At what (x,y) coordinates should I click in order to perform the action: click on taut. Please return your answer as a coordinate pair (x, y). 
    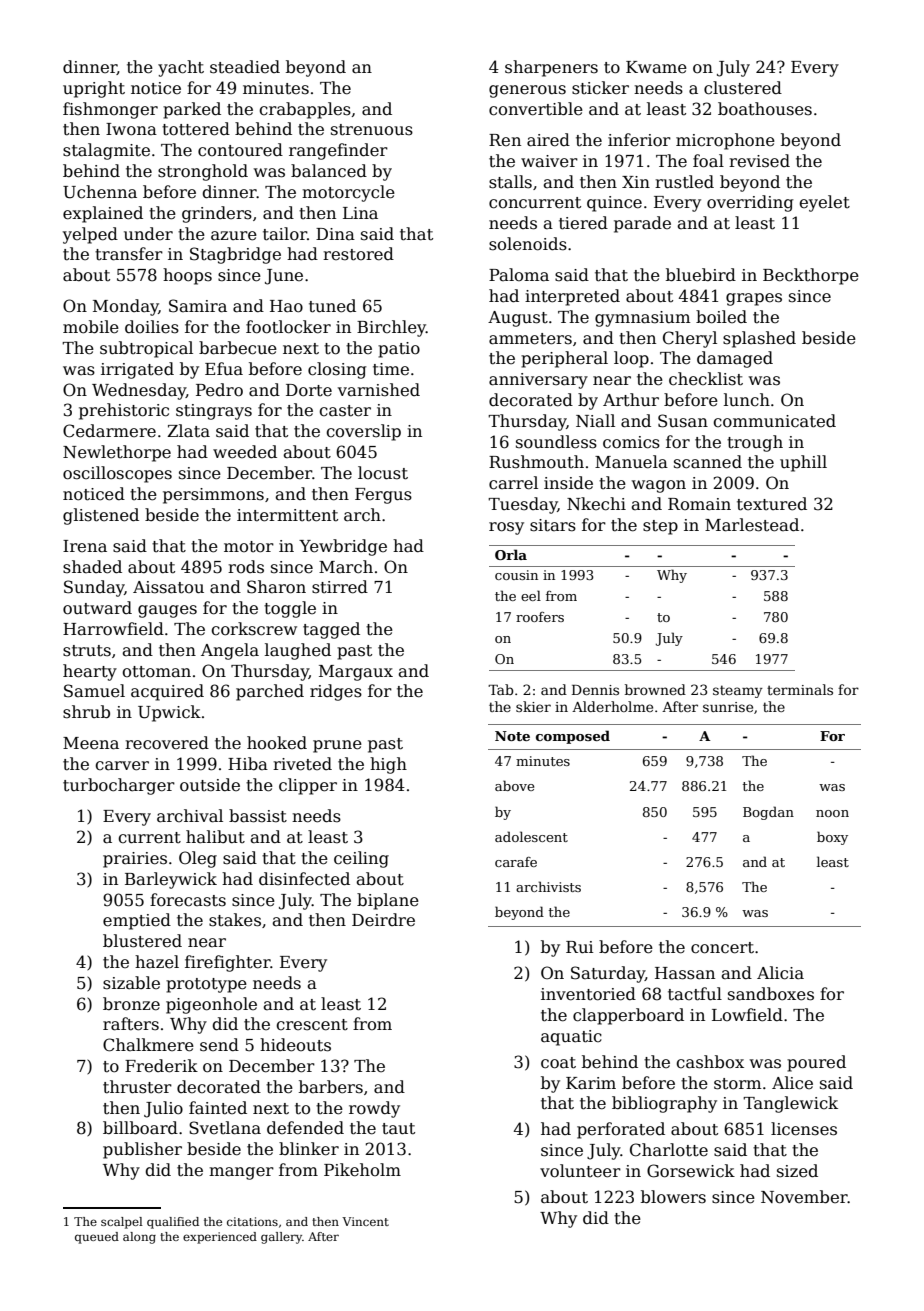
    Looking at the image, I should click on (398, 1129).
